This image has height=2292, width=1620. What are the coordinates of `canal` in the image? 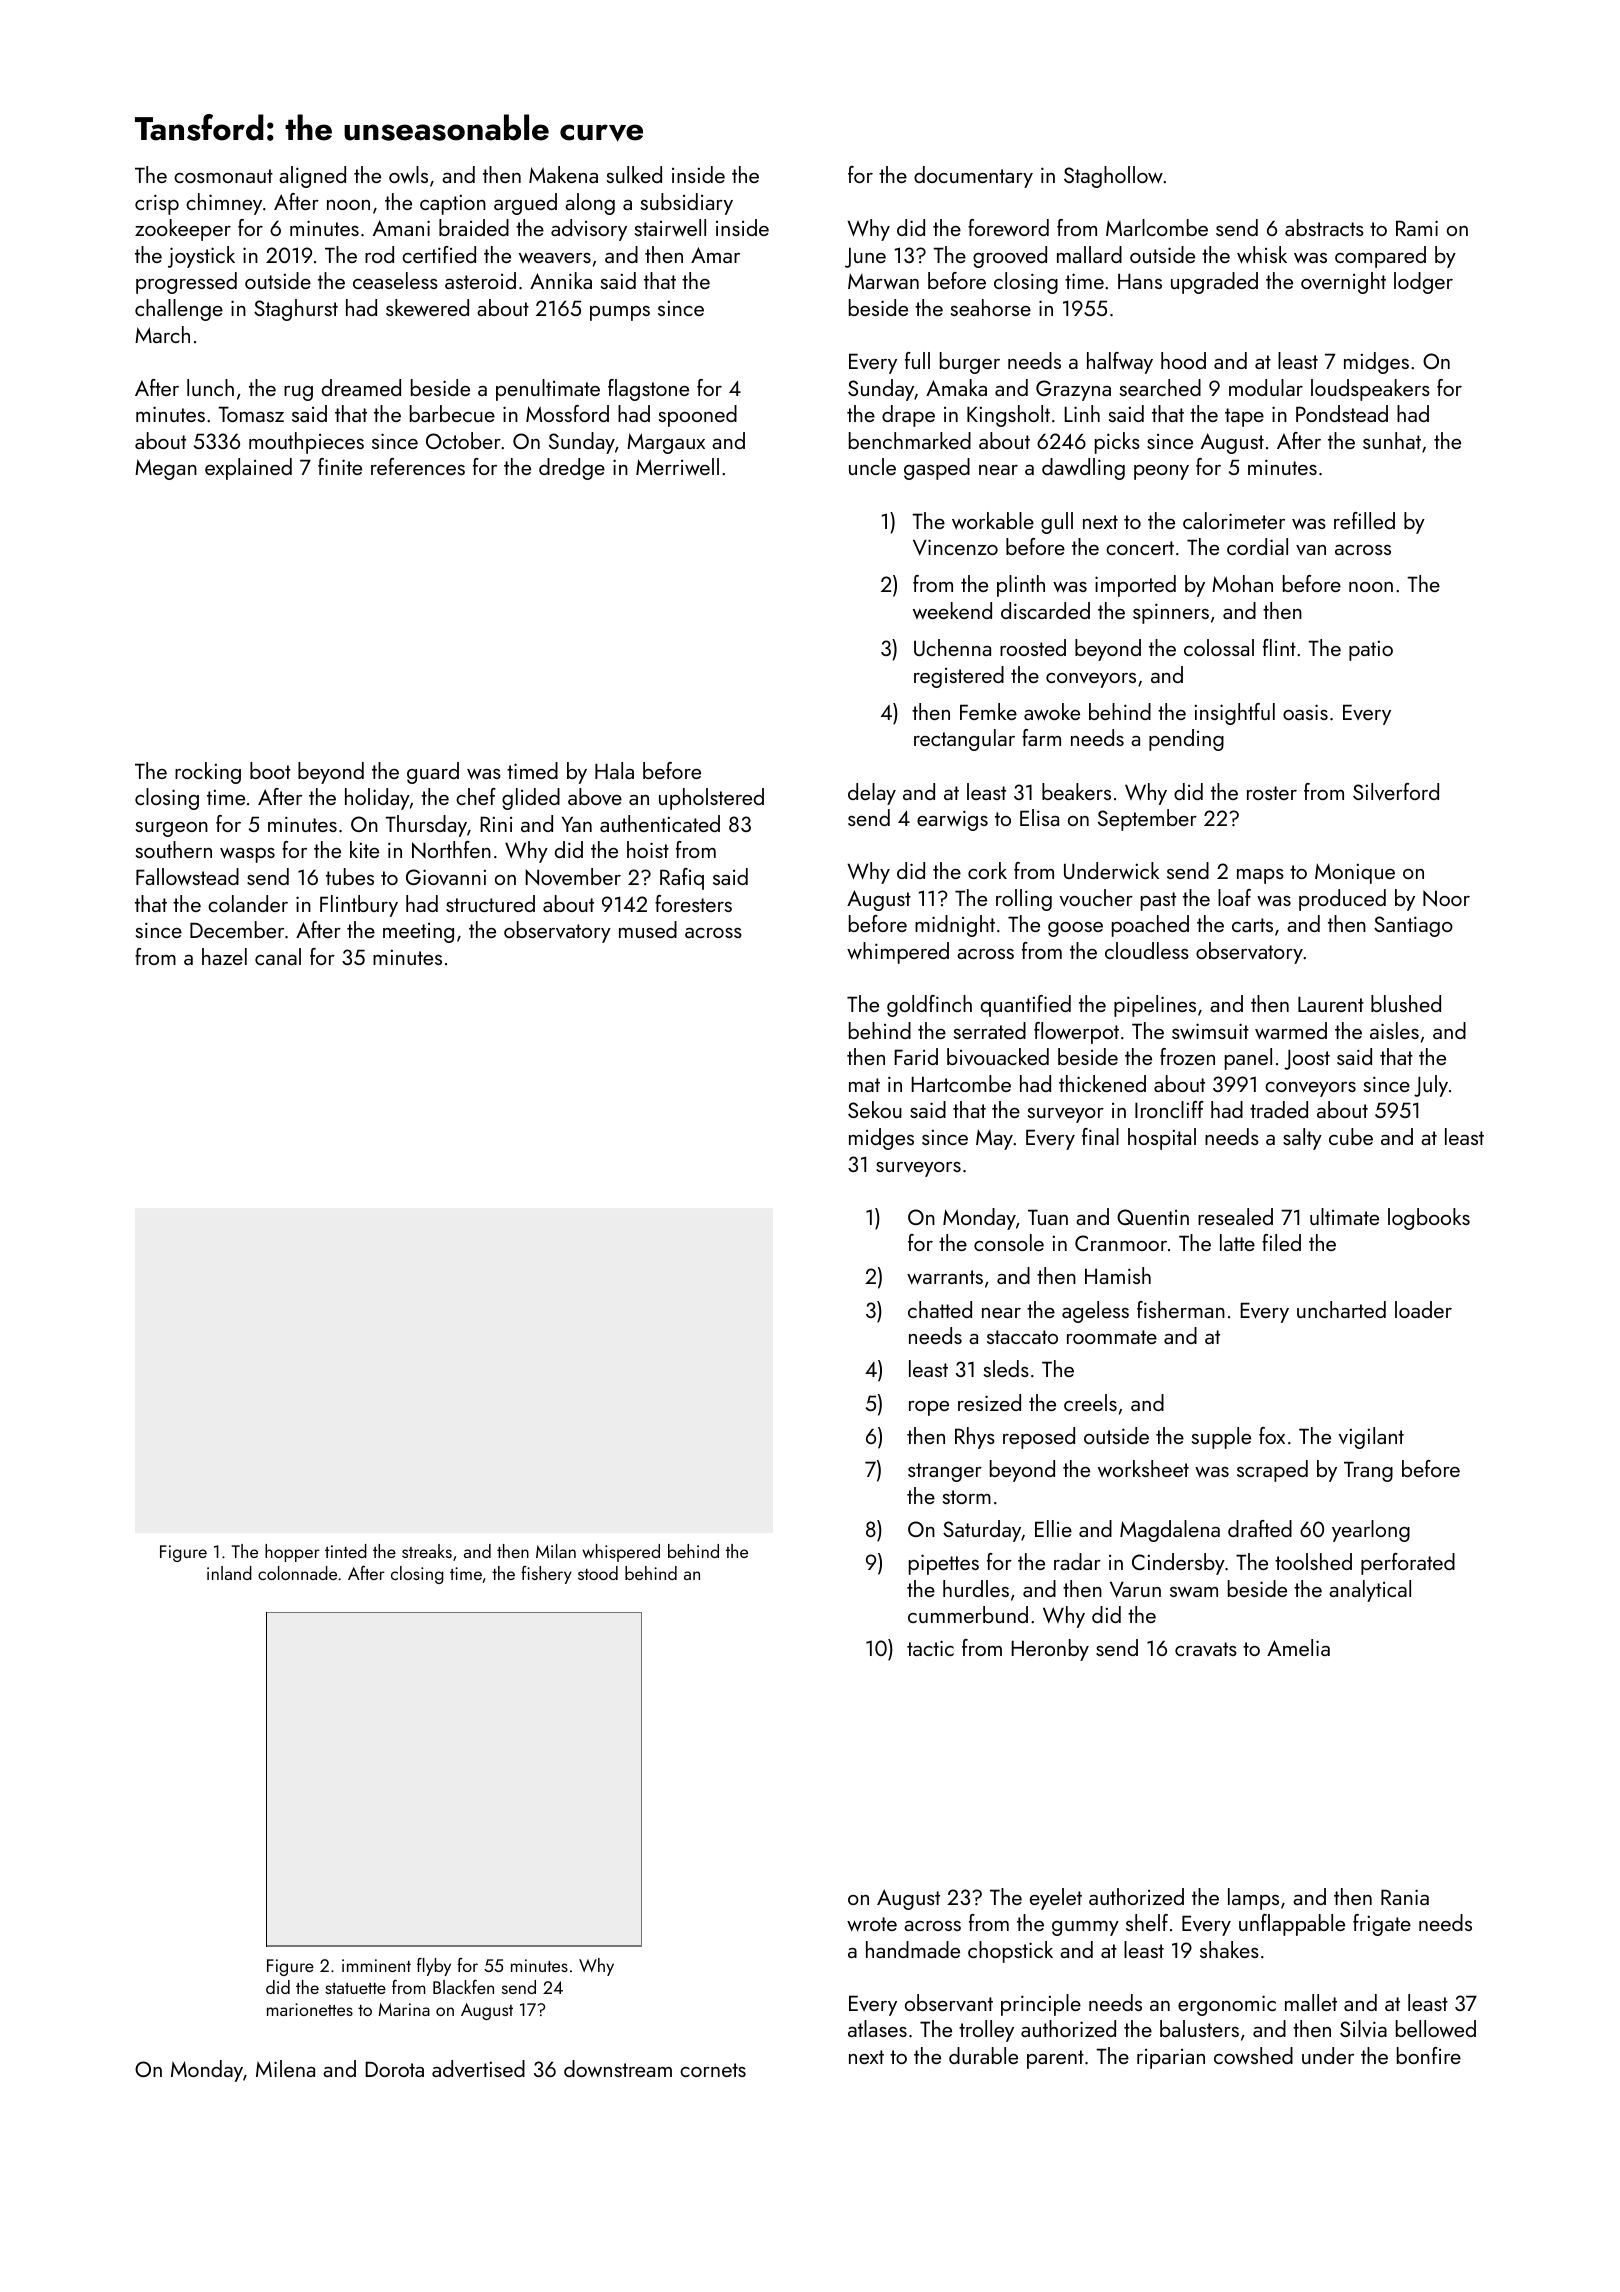 It's located at (278, 956).
